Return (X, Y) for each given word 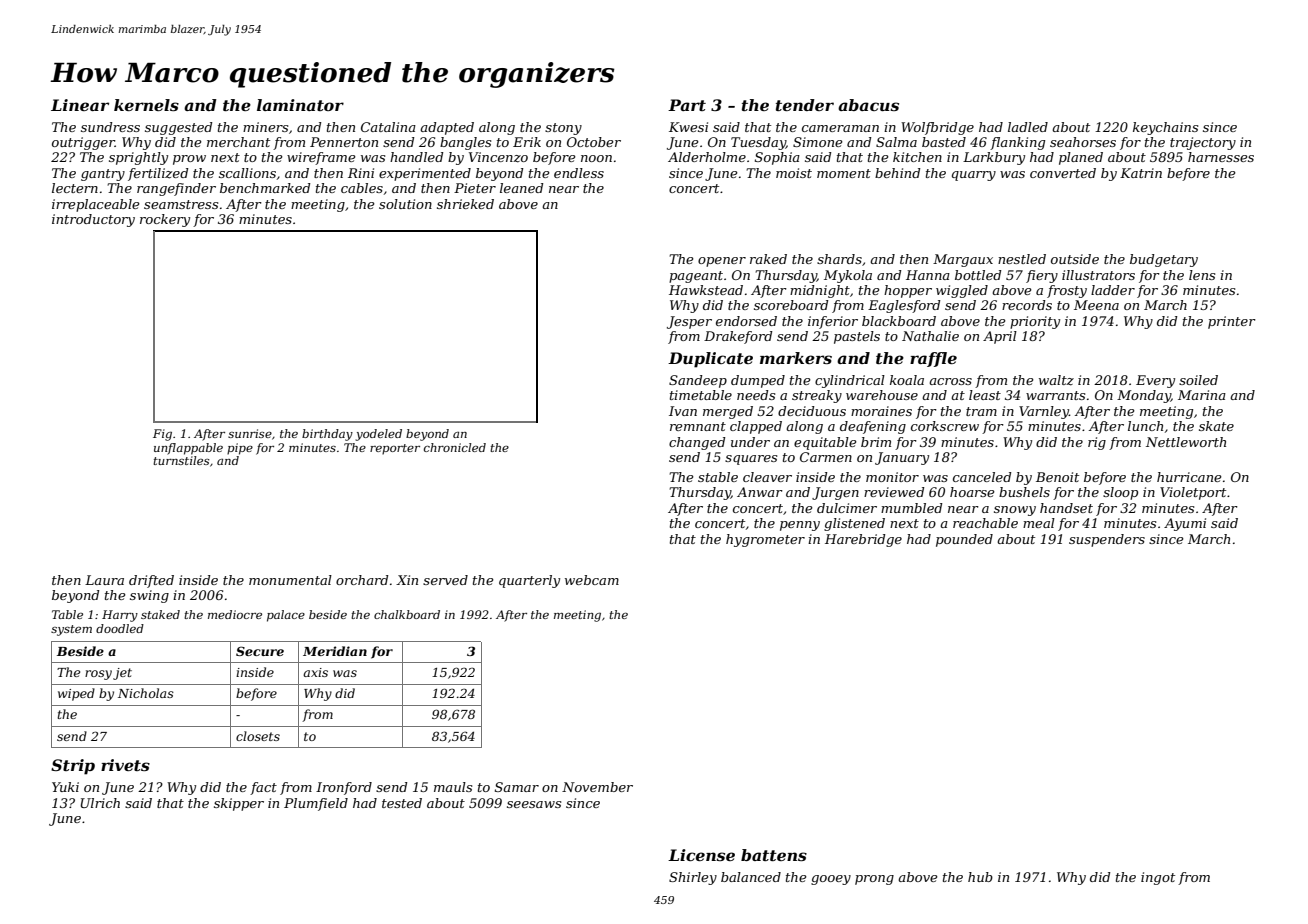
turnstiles (181, 460)
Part (687, 105)
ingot (1158, 878)
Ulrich (100, 803)
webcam (592, 580)
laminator (300, 105)
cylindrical (850, 381)
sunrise (250, 433)
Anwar (760, 492)
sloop (1120, 493)
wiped (76, 694)
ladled (1028, 127)
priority (1035, 322)
